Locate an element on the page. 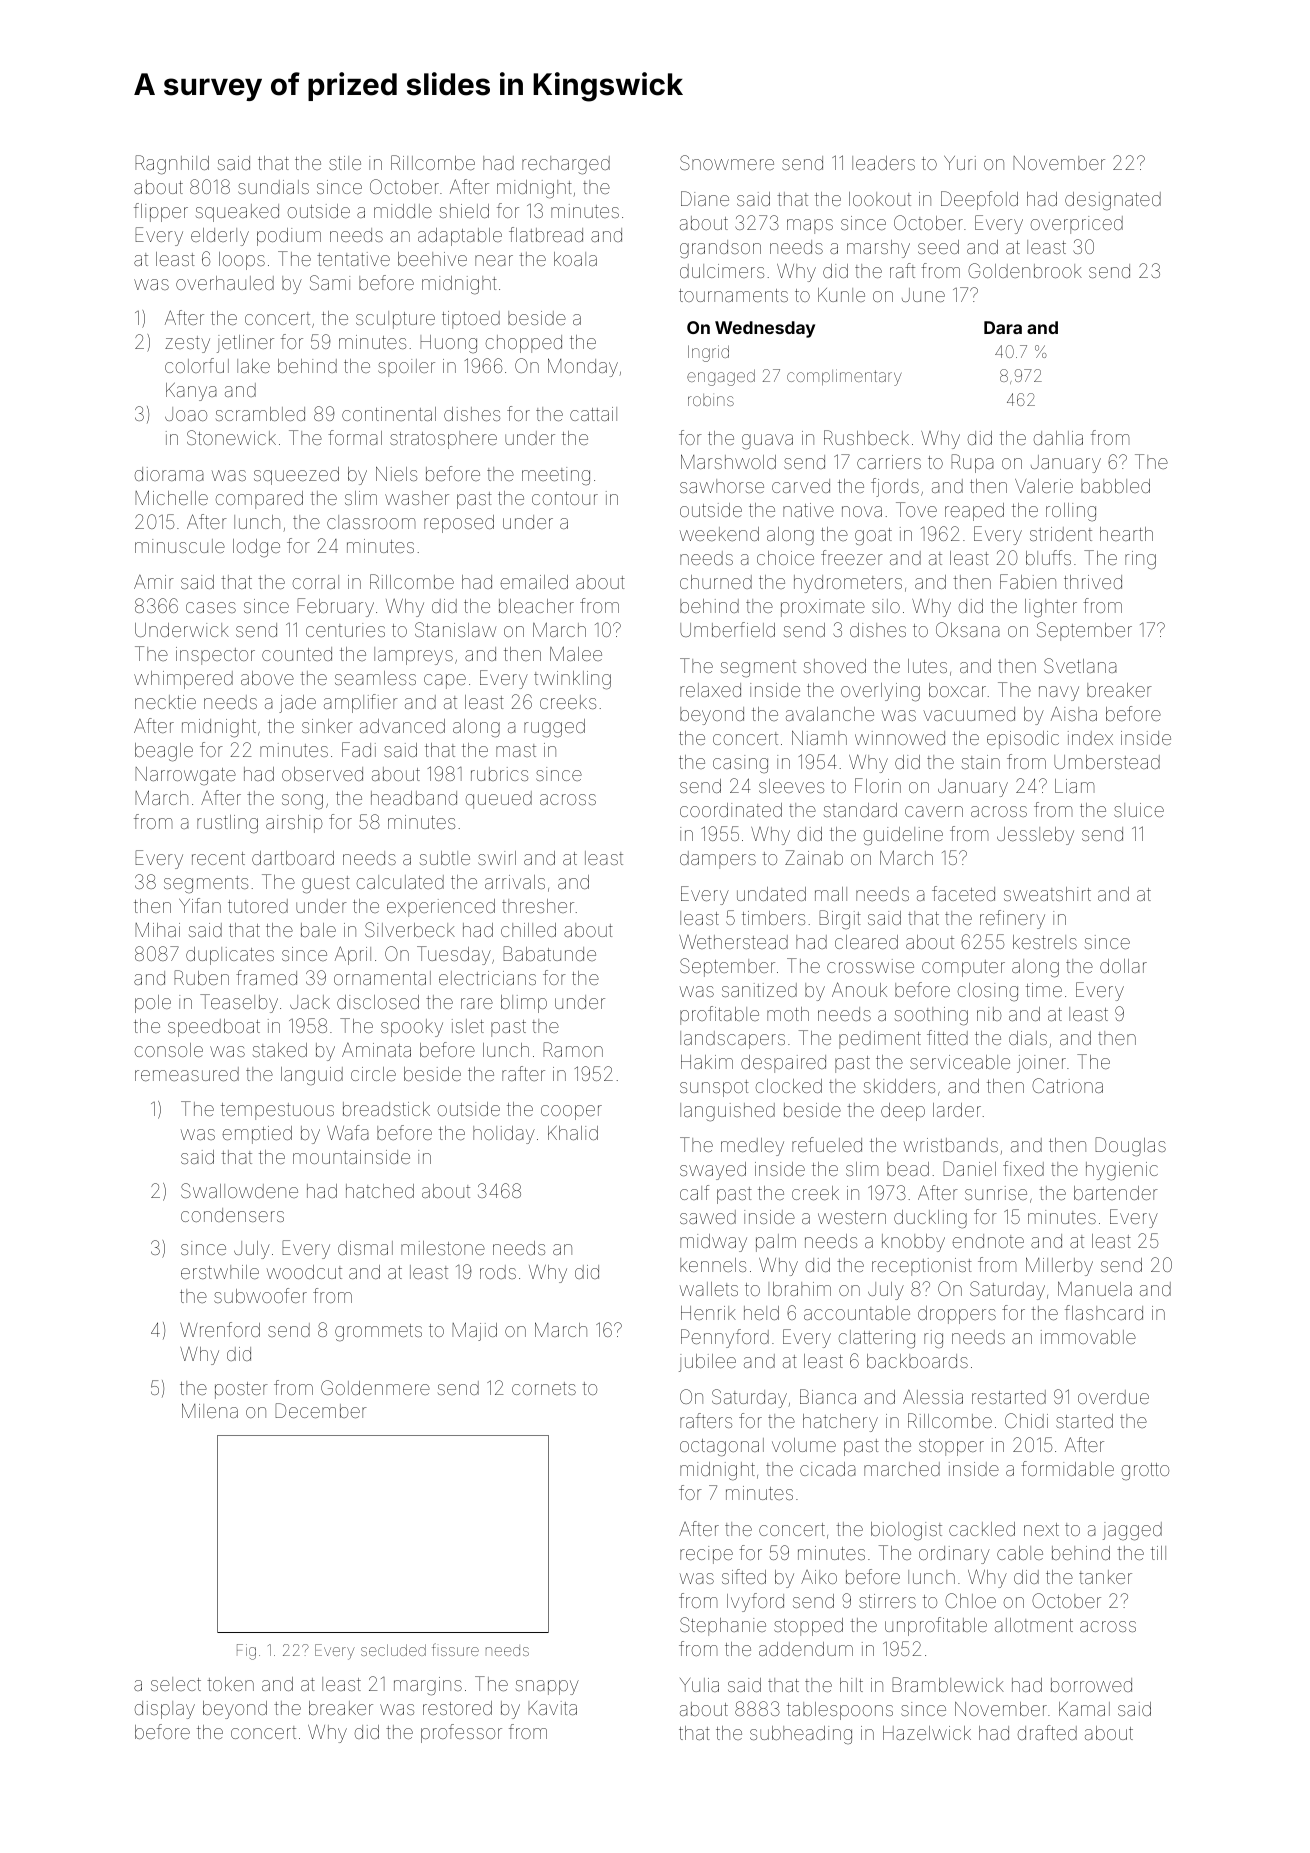 Image resolution: width=1310 pixels, height=1853 pixels. designated is located at coordinates (1113, 201).
